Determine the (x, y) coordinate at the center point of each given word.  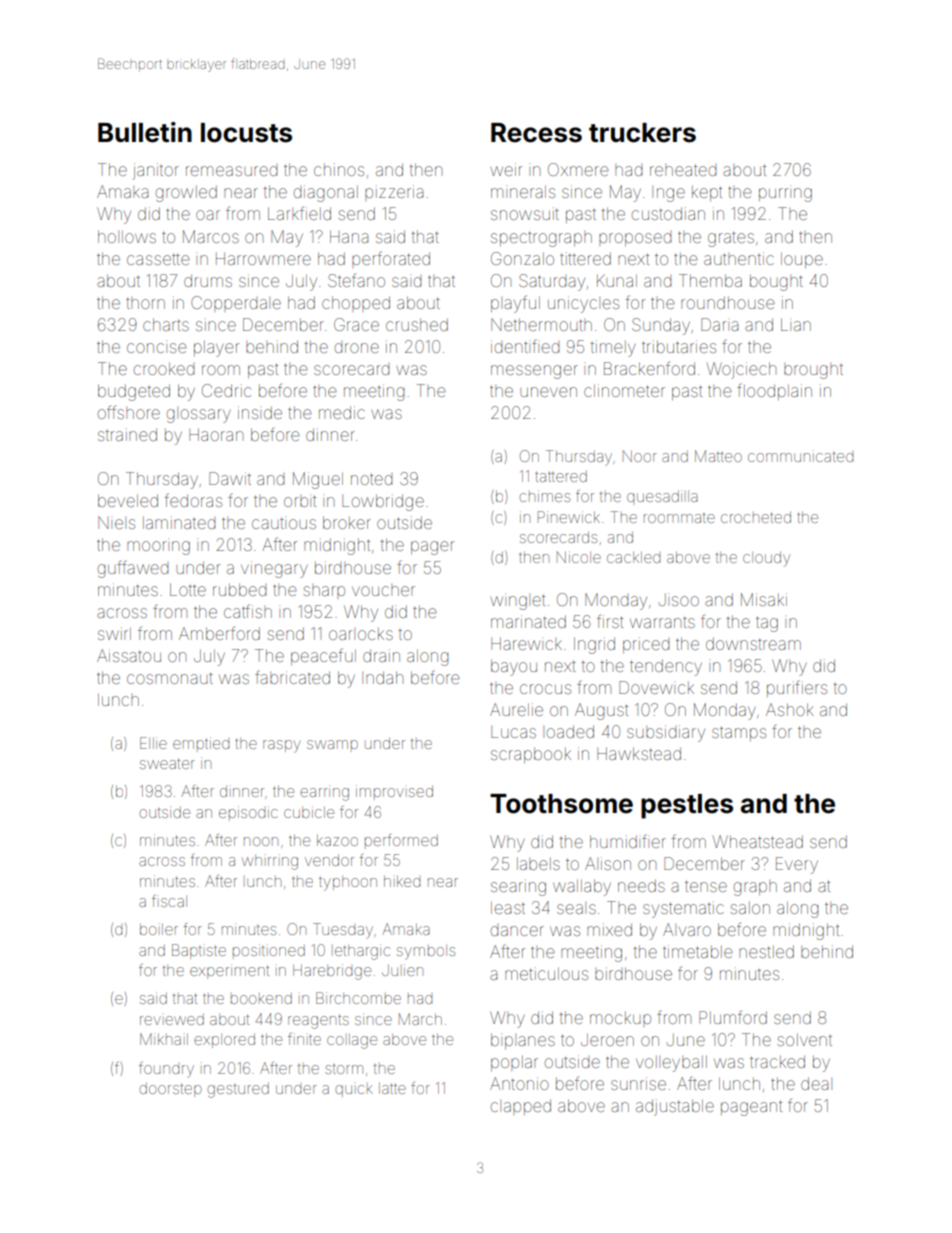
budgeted (134, 392)
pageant (751, 1108)
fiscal (169, 901)
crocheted (756, 517)
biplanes (523, 1041)
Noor (640, 456)
